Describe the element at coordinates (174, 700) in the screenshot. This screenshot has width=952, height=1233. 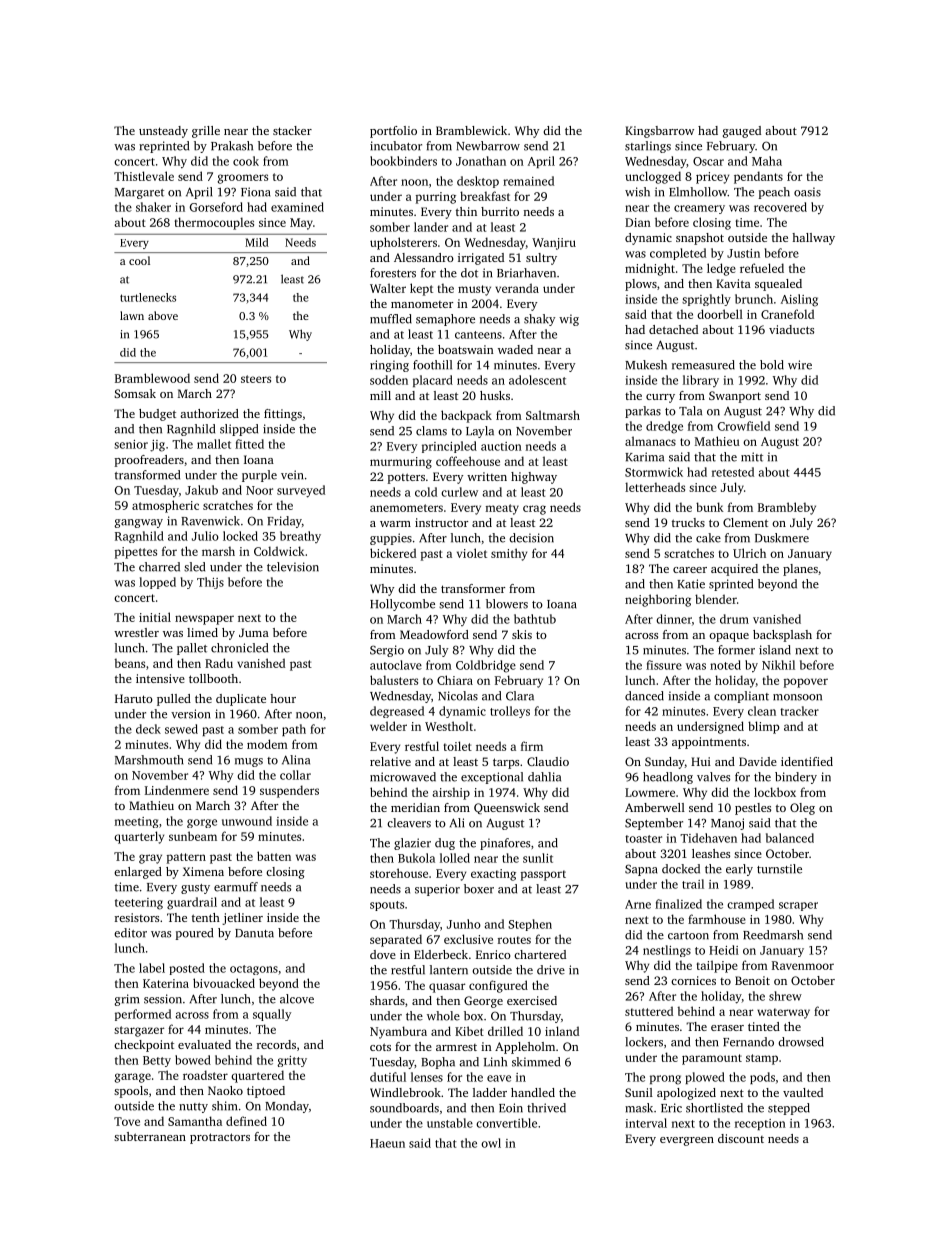
I see `pulled` at that location.
